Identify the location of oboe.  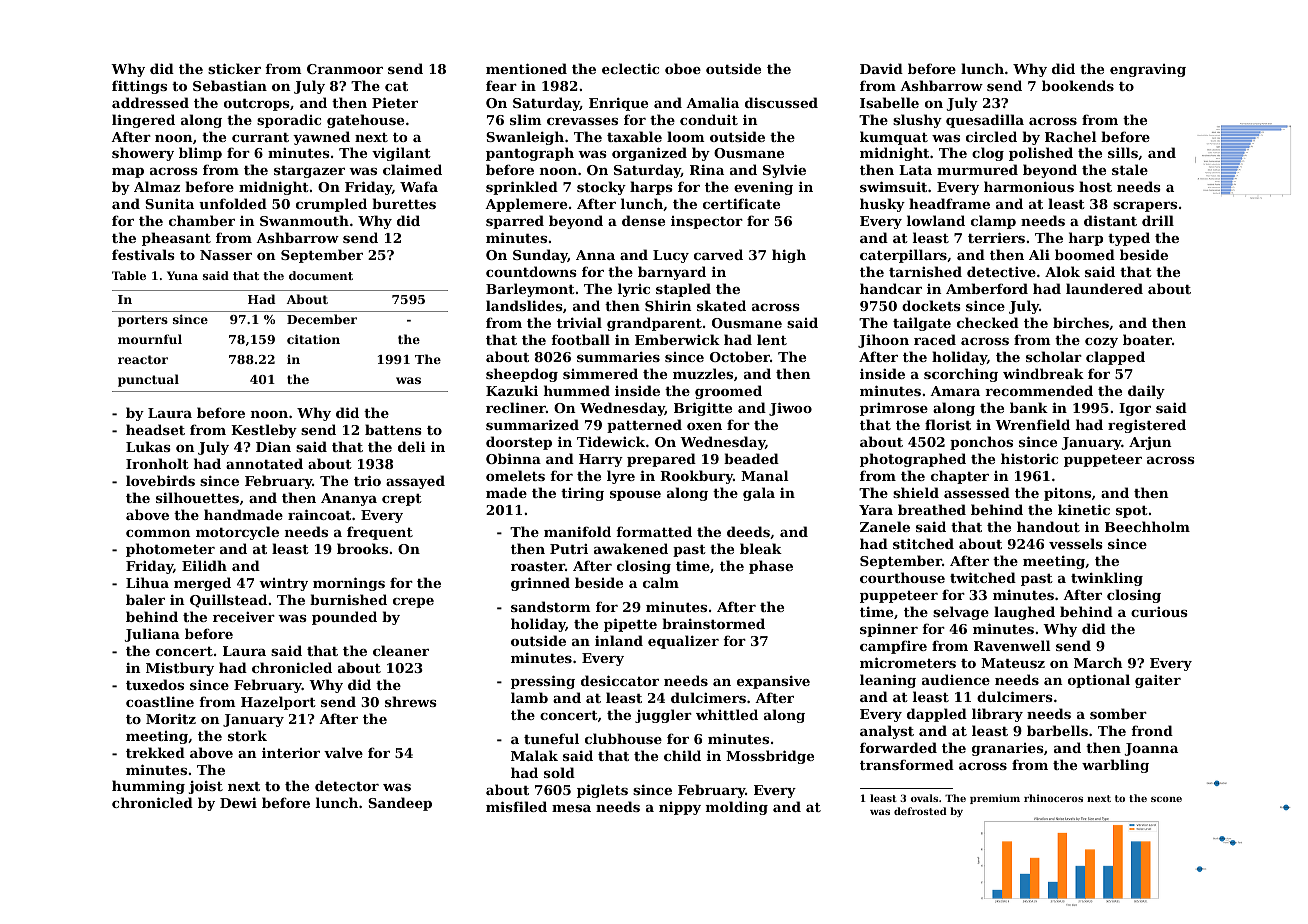
(683, 68).
